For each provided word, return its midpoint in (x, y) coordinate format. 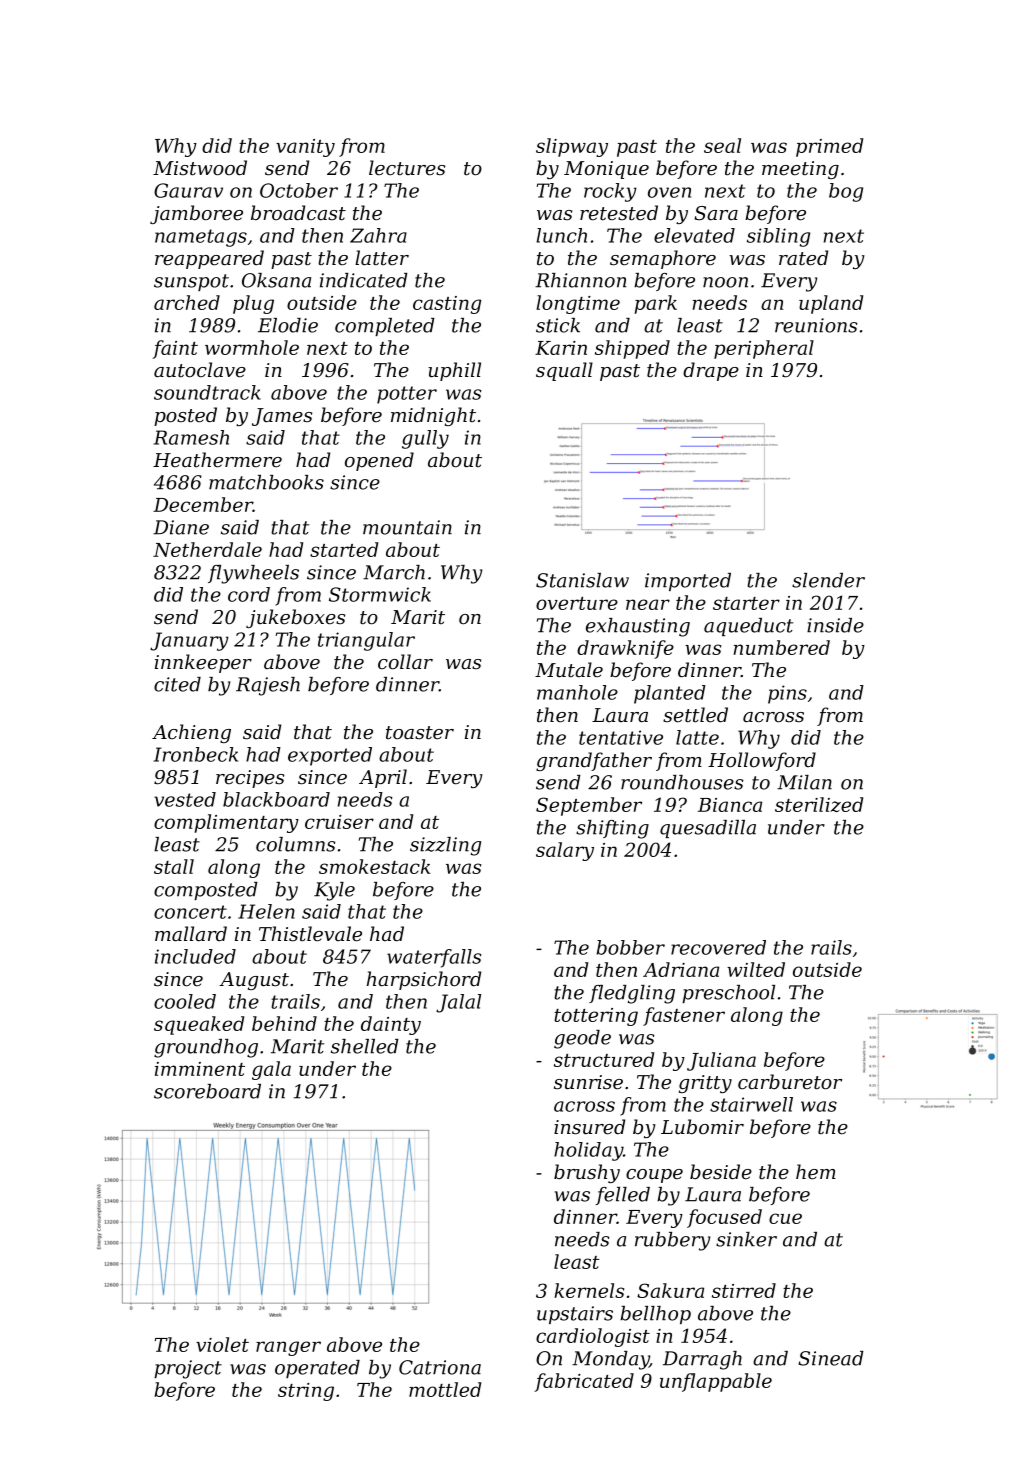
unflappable (716, 1382)
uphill (454, 371)
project (188, 1369)
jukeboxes (295, 618)
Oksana (276, 280)
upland (831, 304)
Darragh (702, 1360)
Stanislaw (582, 580)
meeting (800, 170)
